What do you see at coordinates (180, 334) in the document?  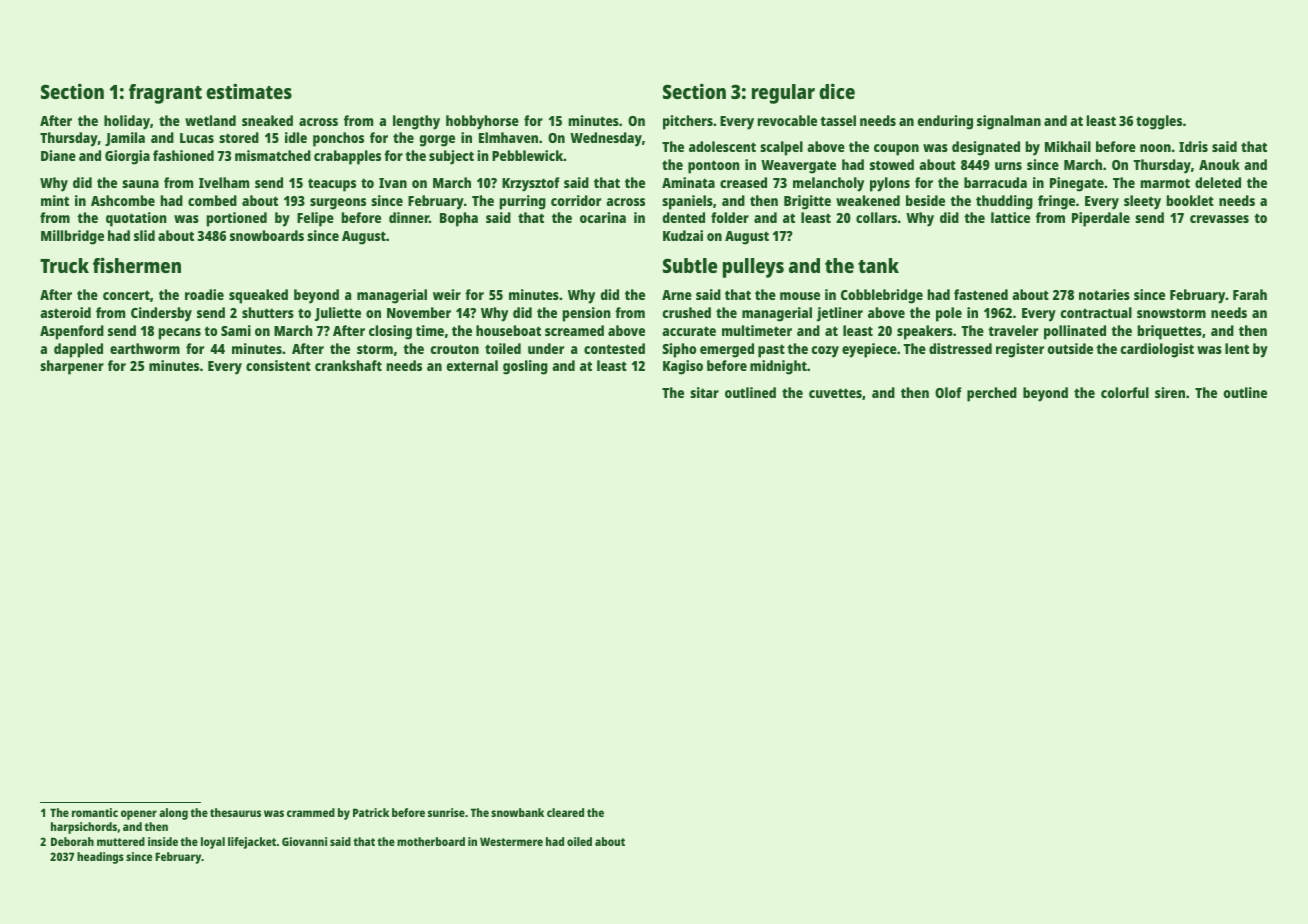 I see `pecans` at bounding box center [180, 334].
